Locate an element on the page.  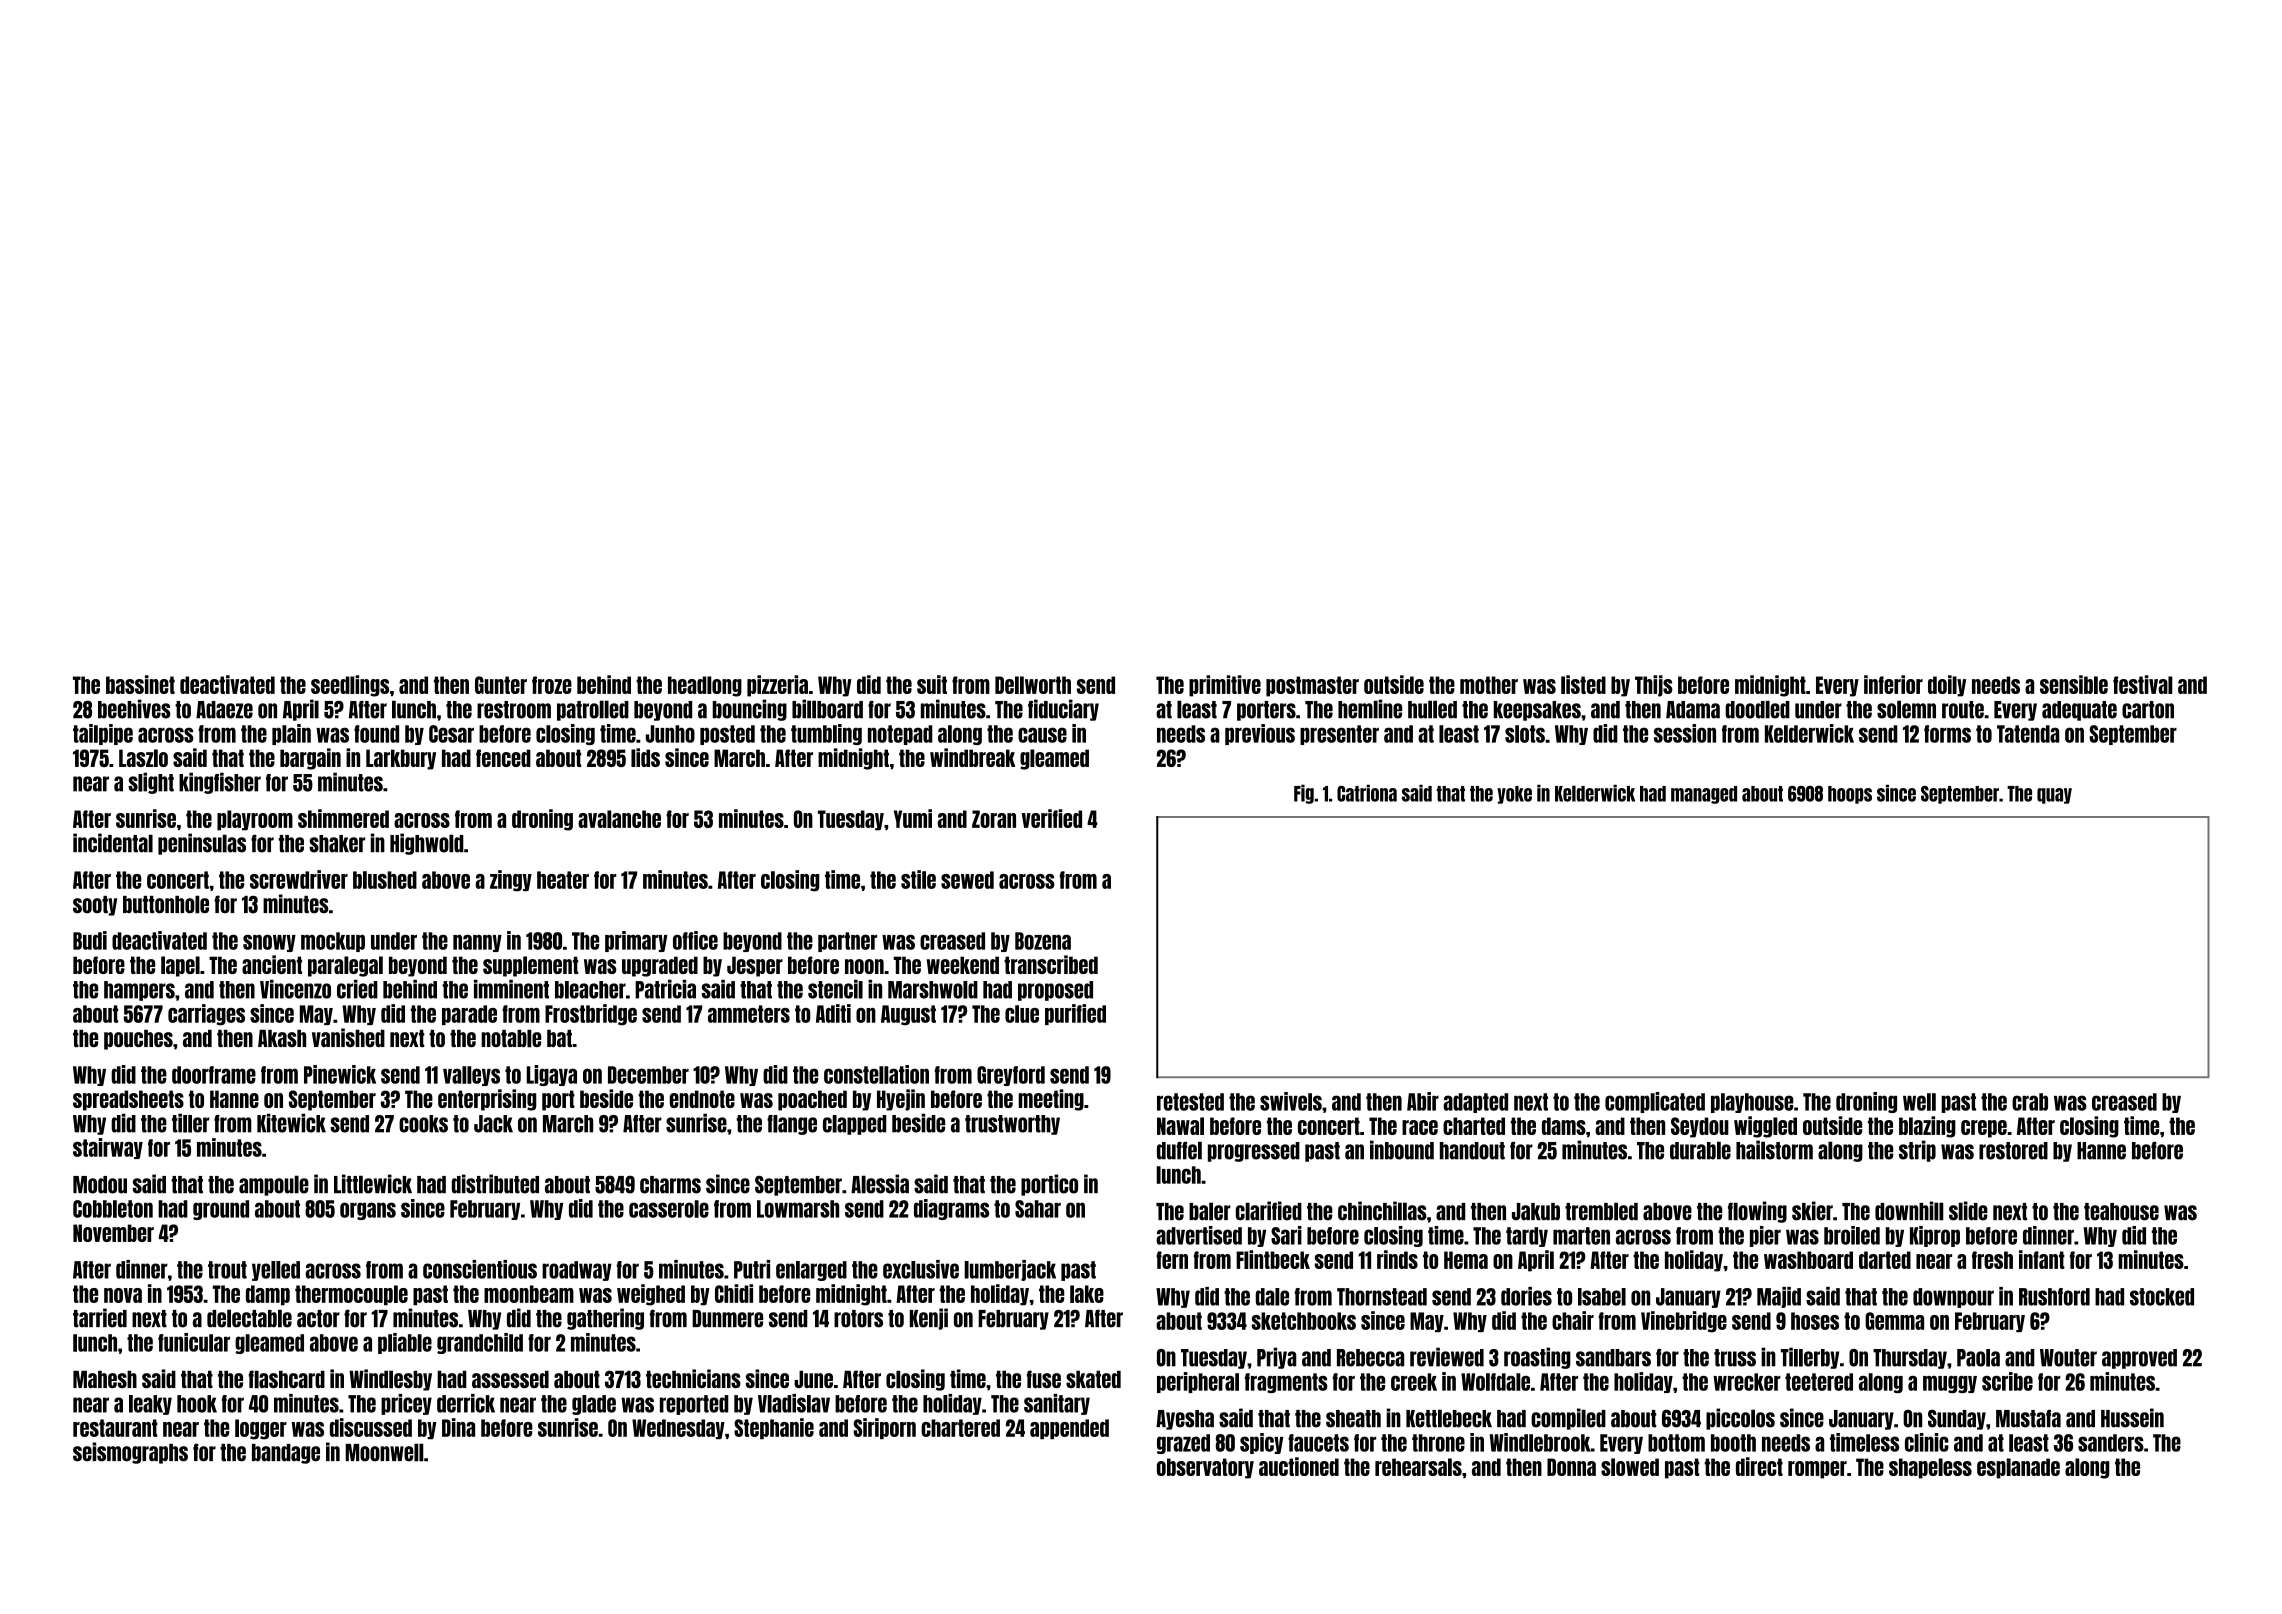
stocked is located at coordinates (2162, 1297).
